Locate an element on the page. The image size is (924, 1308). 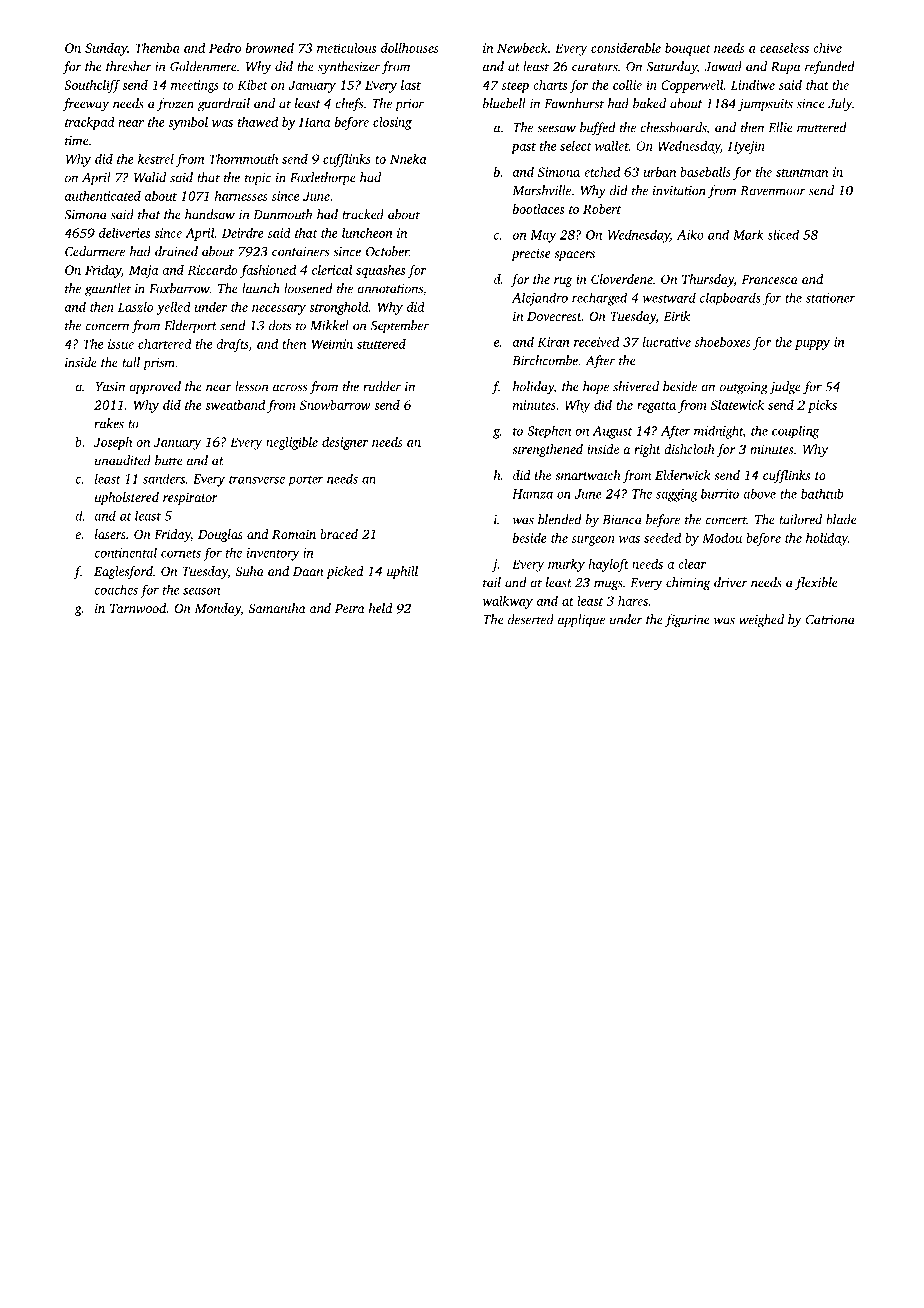
butte is located at coordinates (168, 460).
